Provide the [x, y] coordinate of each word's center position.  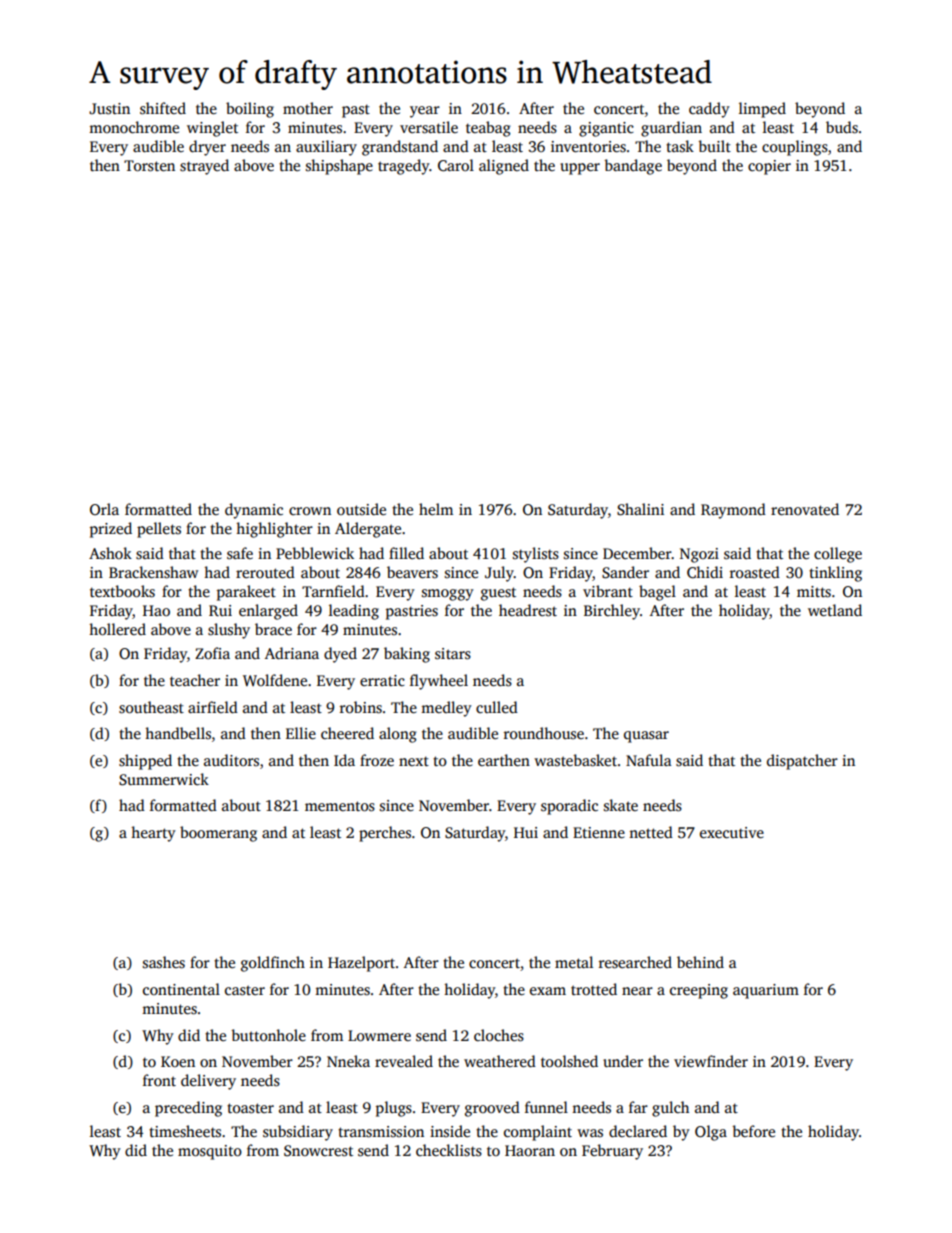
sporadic [569, 807]
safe [240, 553]
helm [436, 509]
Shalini [640, 509]
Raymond [733, 511]
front [159, 1080]
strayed [204, 167]
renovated [805, 509]
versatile [429, 127]
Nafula [649, 760]
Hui [526, 832]
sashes [164, 962]
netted [651, 832]
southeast [151, 707]
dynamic [254, 511]
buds [842, 127]
